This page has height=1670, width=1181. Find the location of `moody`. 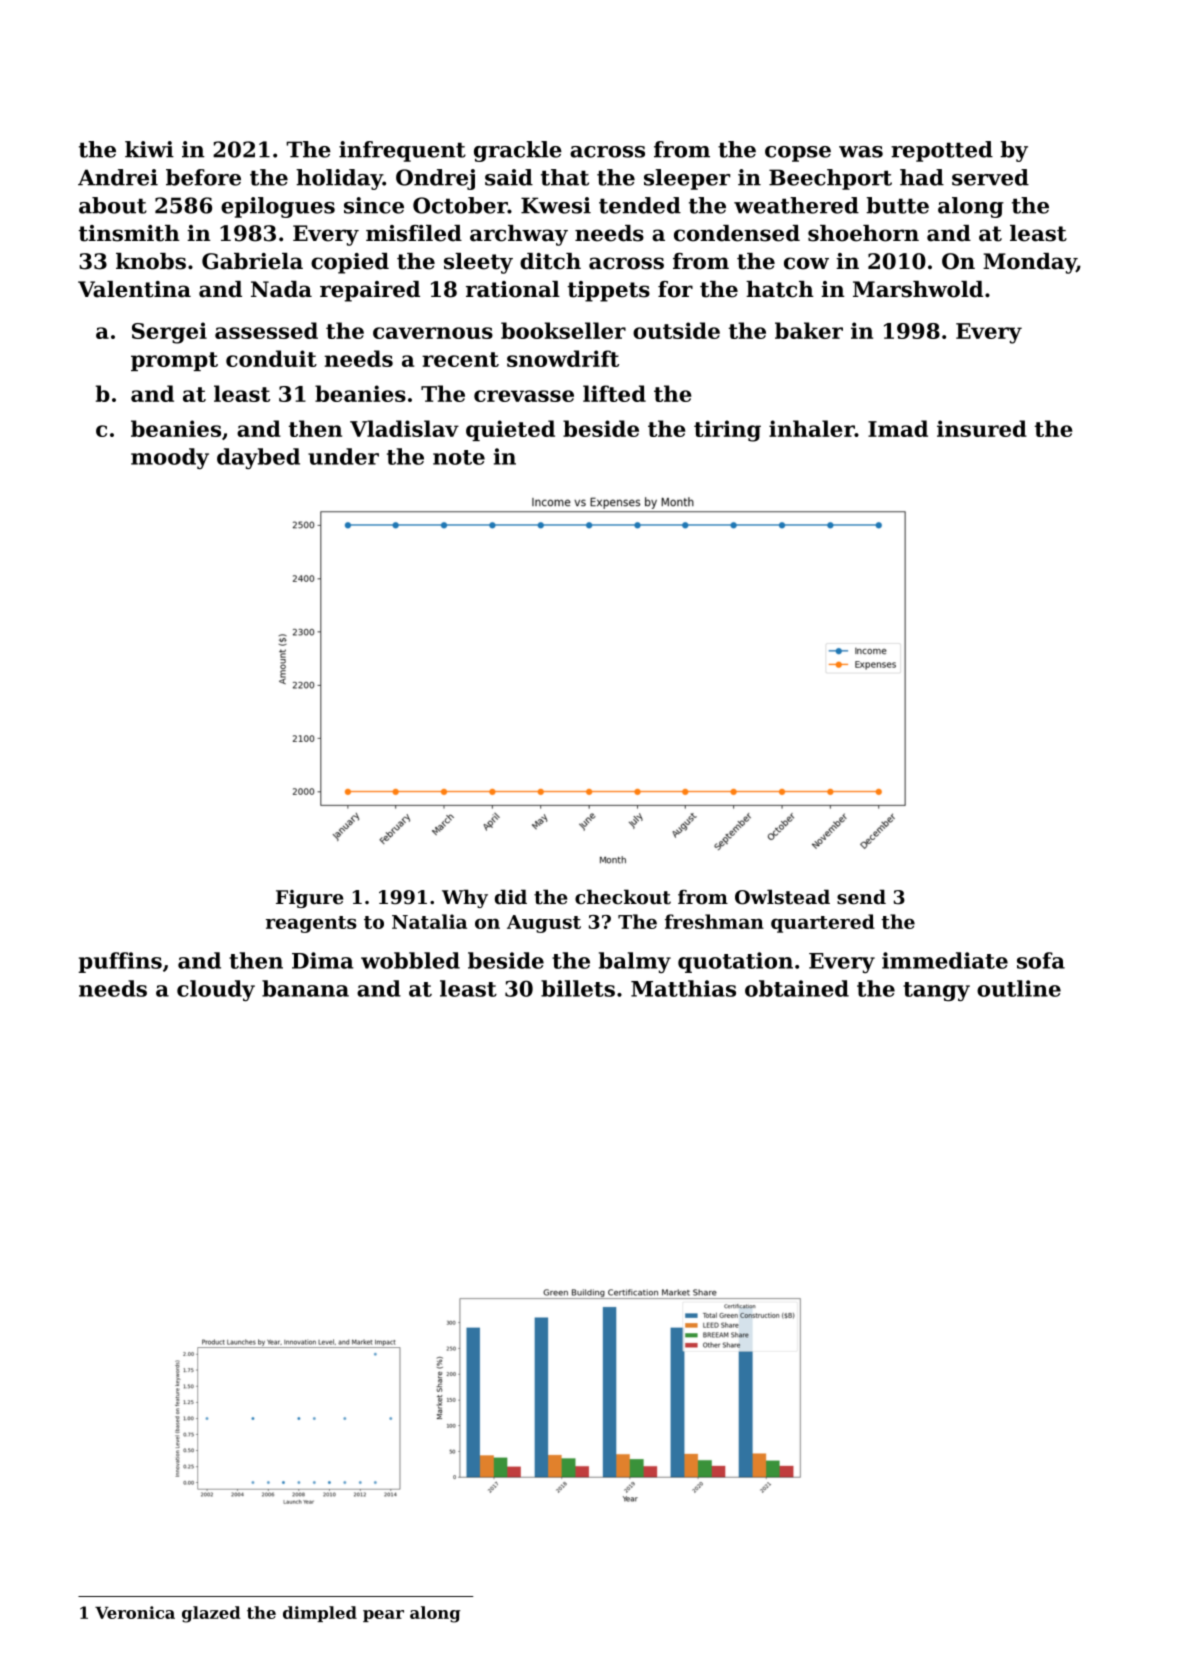

moody is located at coordinates (170, 458).
